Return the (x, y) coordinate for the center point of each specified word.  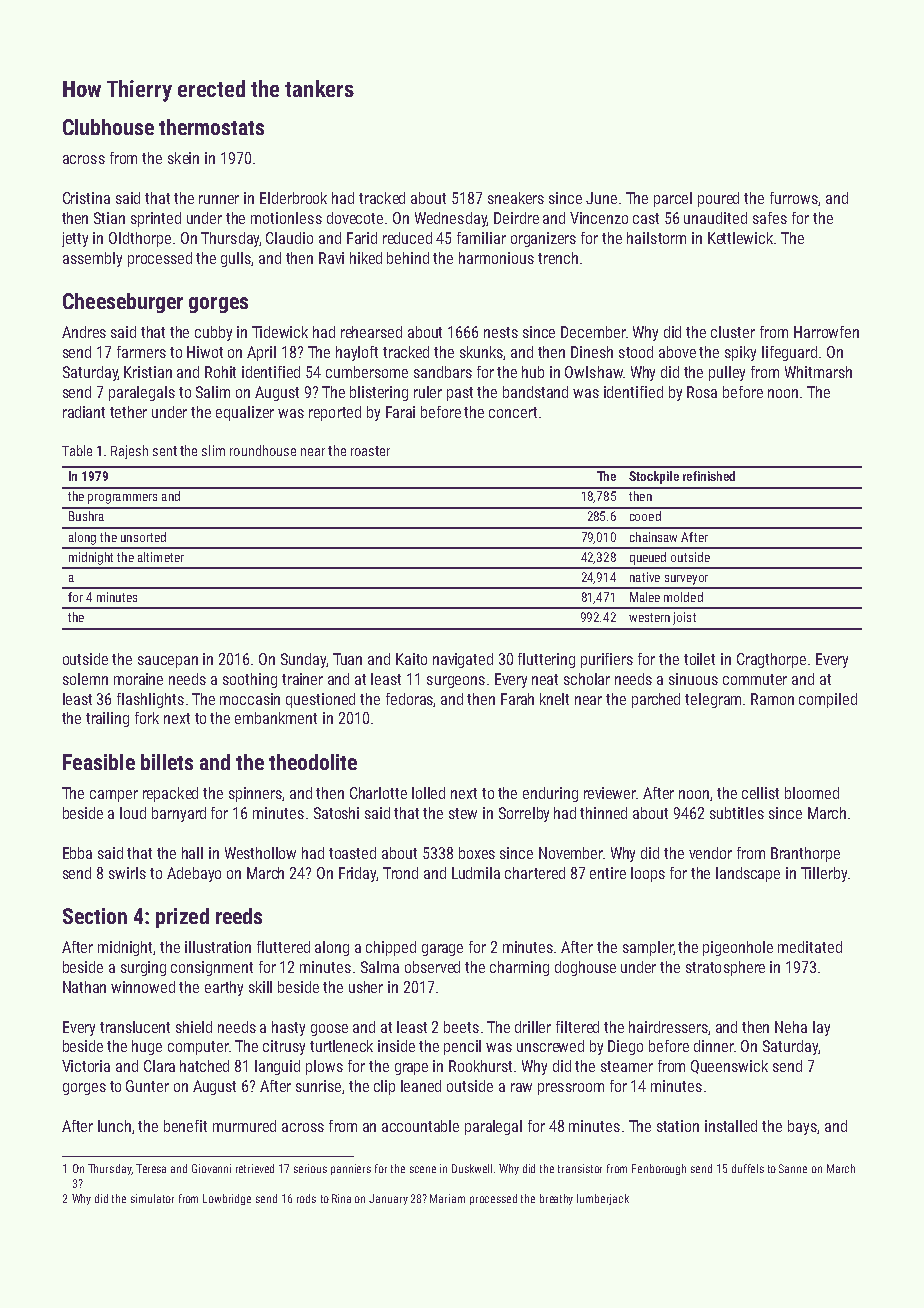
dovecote (355, 218)
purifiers (607, 660)
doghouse (585, 968)
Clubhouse (108, 127)
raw (521, 1087)
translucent (135, 1027)
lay (821, 1028)
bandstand (535, 392)
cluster (733, 332)
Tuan (347, 659)
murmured (244, 1126)
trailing (107, 719)
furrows (794, 198)
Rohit (220, 372)
